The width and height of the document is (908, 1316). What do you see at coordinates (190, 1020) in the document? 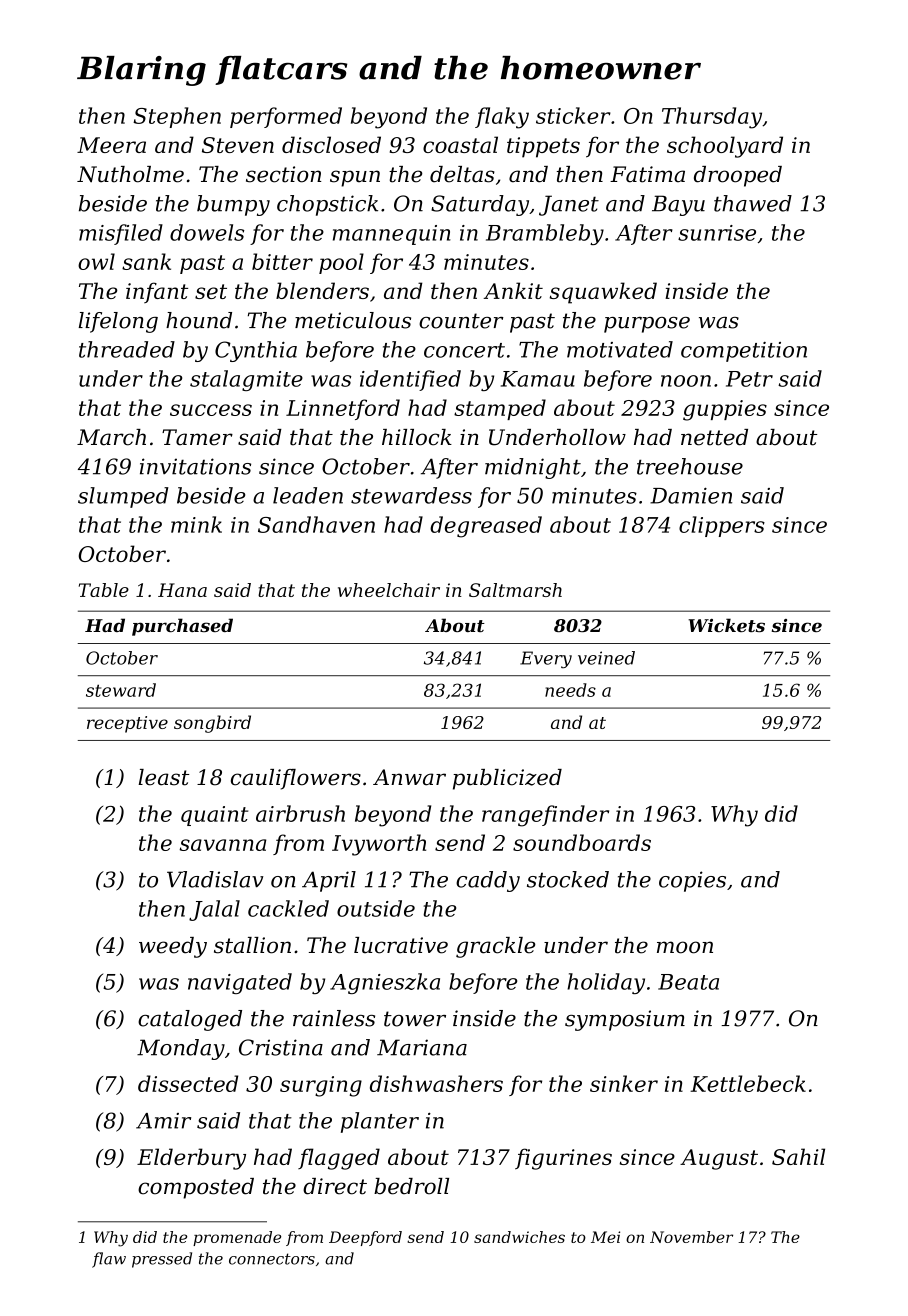
I see `cataloged` at bounding box center [190, 1020].
